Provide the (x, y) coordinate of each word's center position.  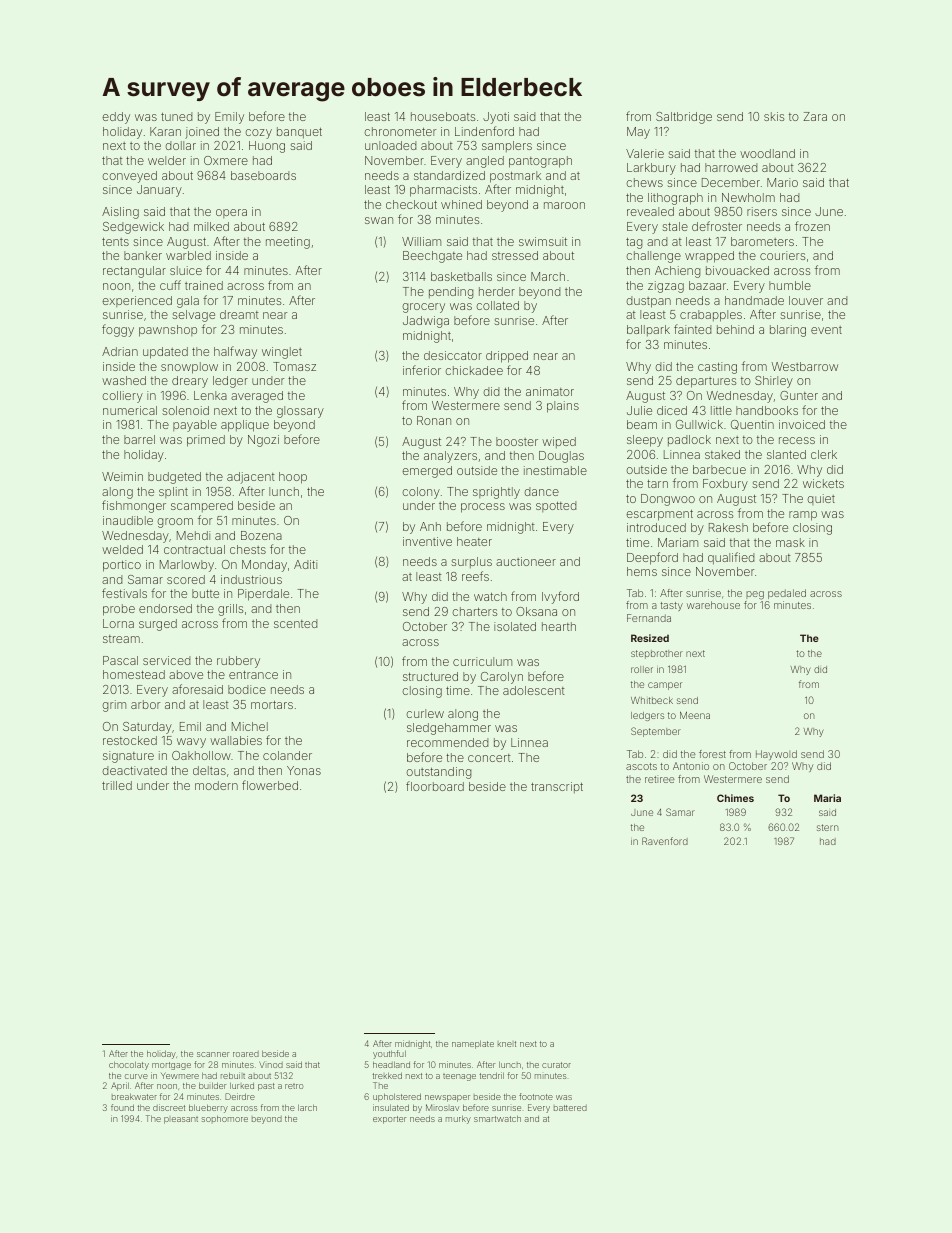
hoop (293, 478)
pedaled (787, 594)
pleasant (181, 1120)
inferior (422, 370)
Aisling (120, 213)
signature (128, 757)
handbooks (767, 410)
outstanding (438, 773)
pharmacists (443, 191)
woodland (767, 153)
